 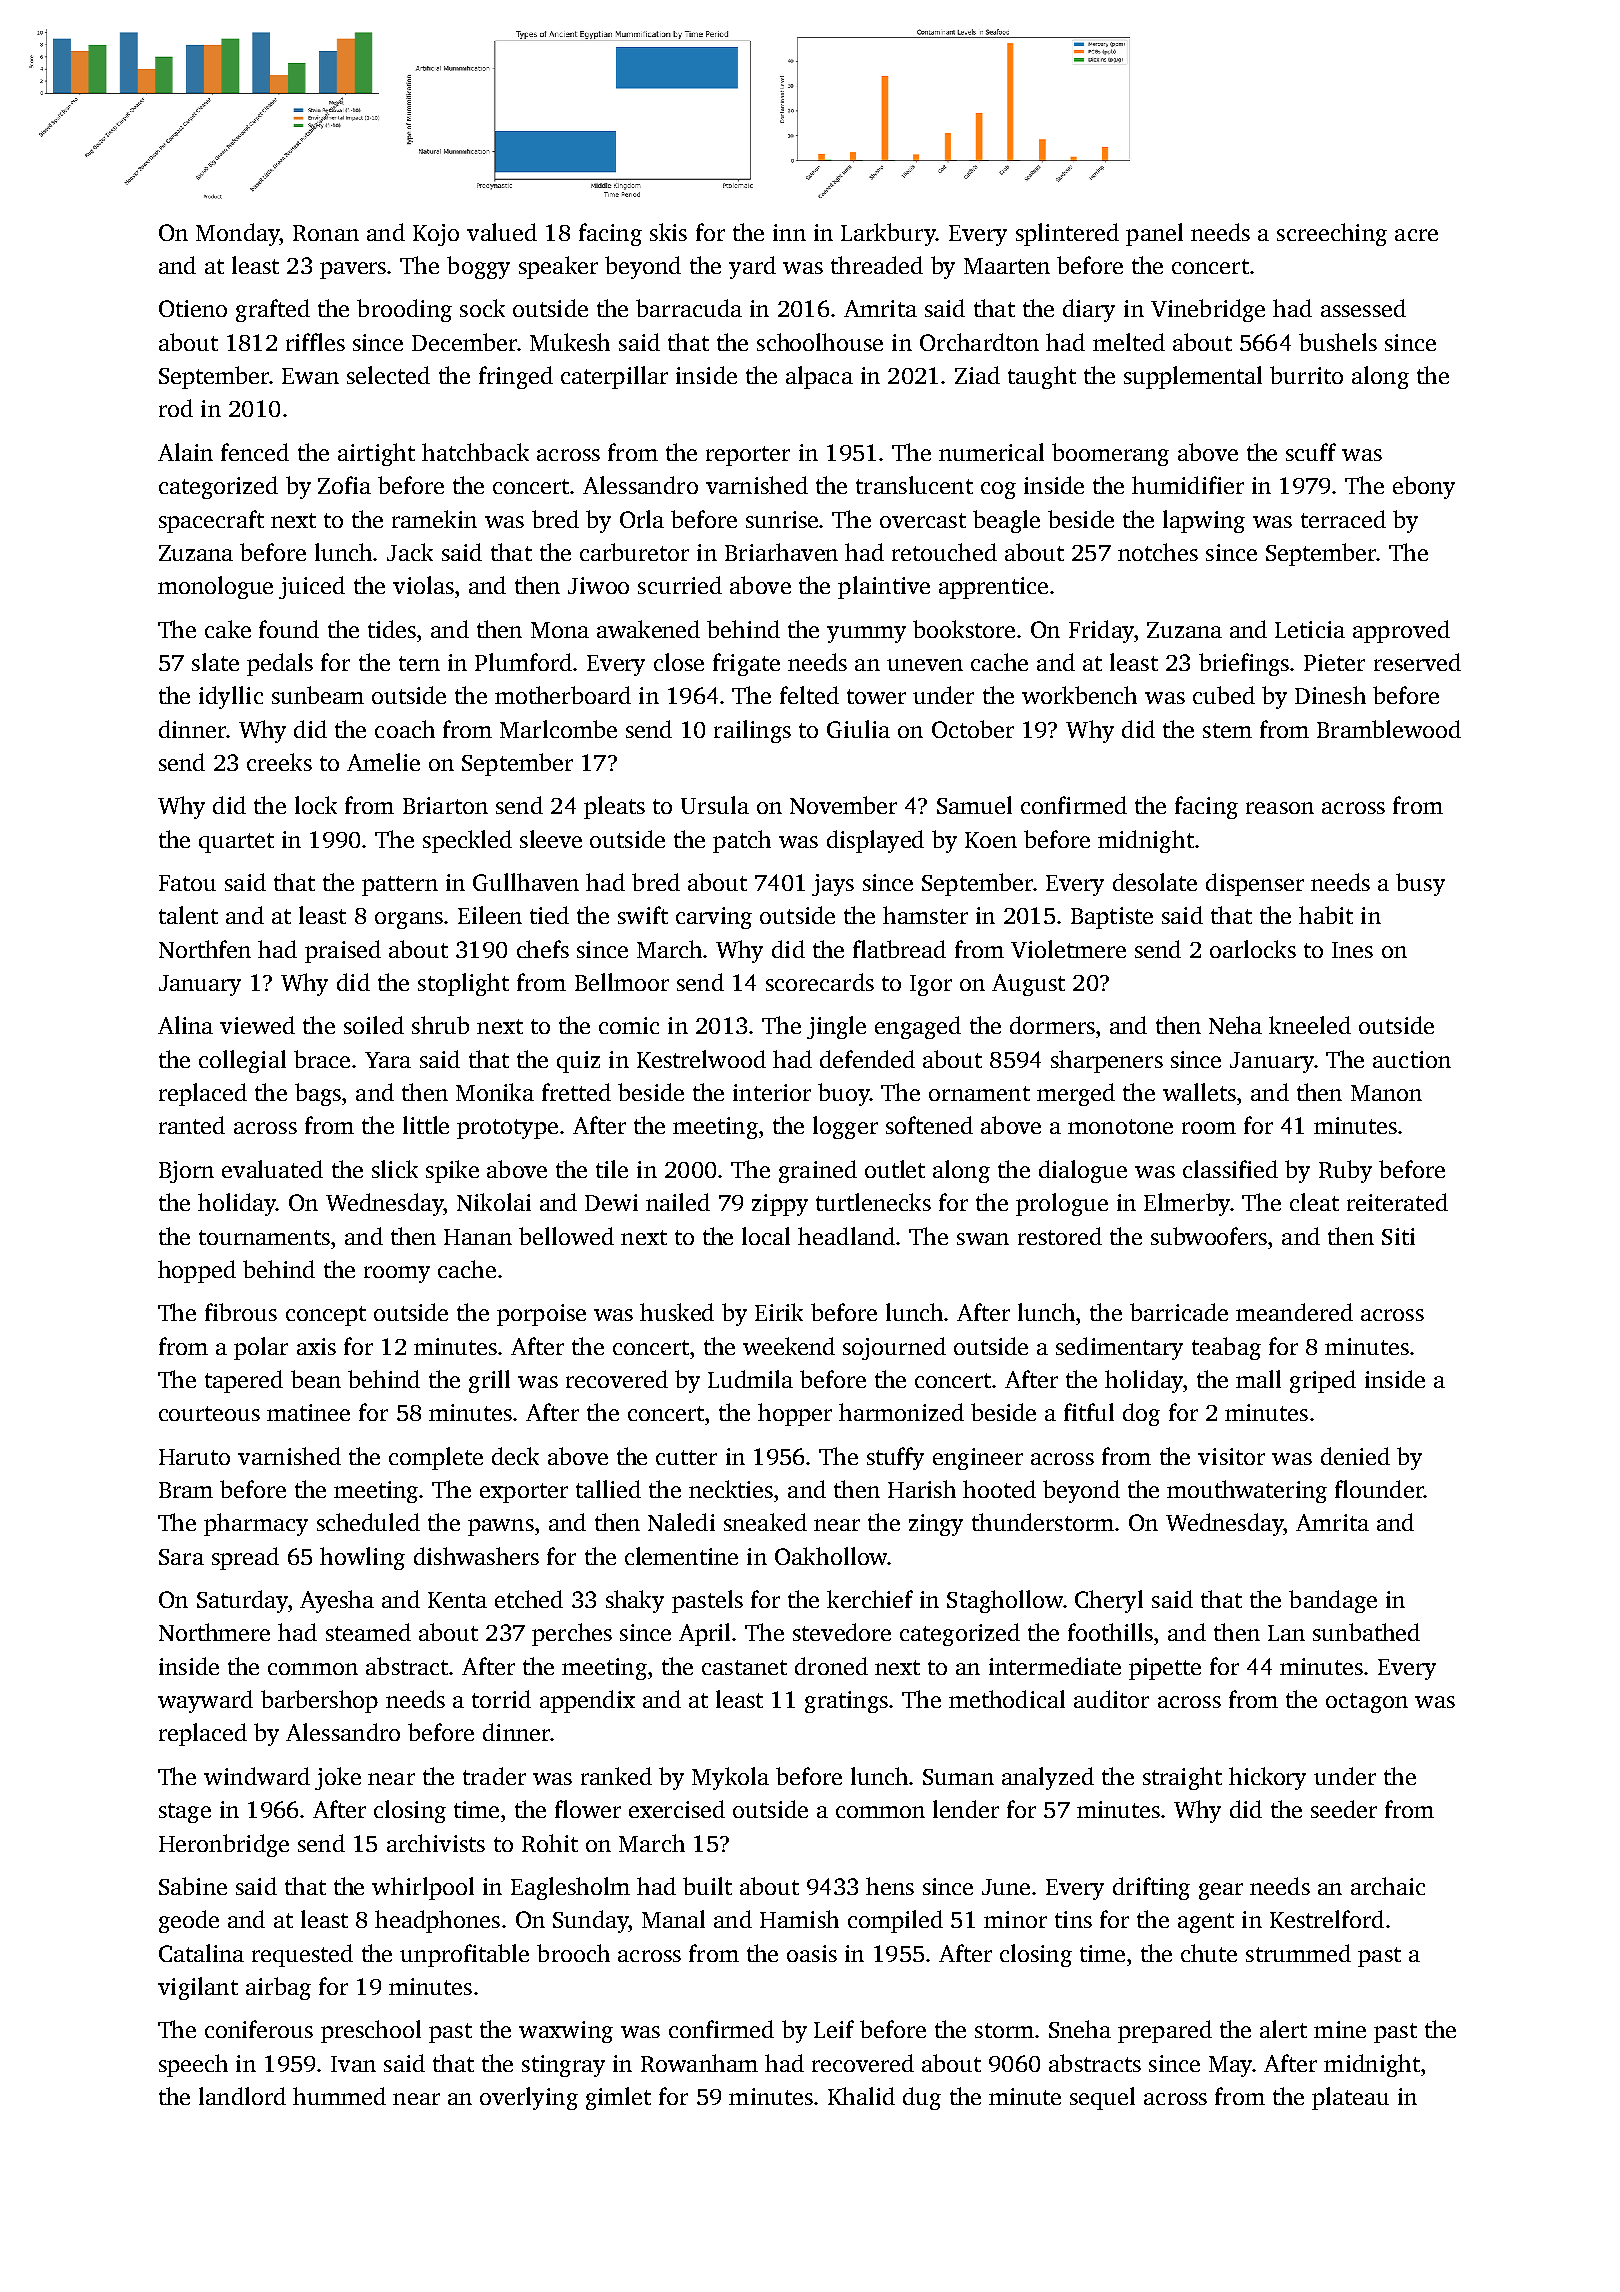 What do you see at coordinates (1323, 1381) in the image?
I see `griped` at bounding box center [1323, 1381].
